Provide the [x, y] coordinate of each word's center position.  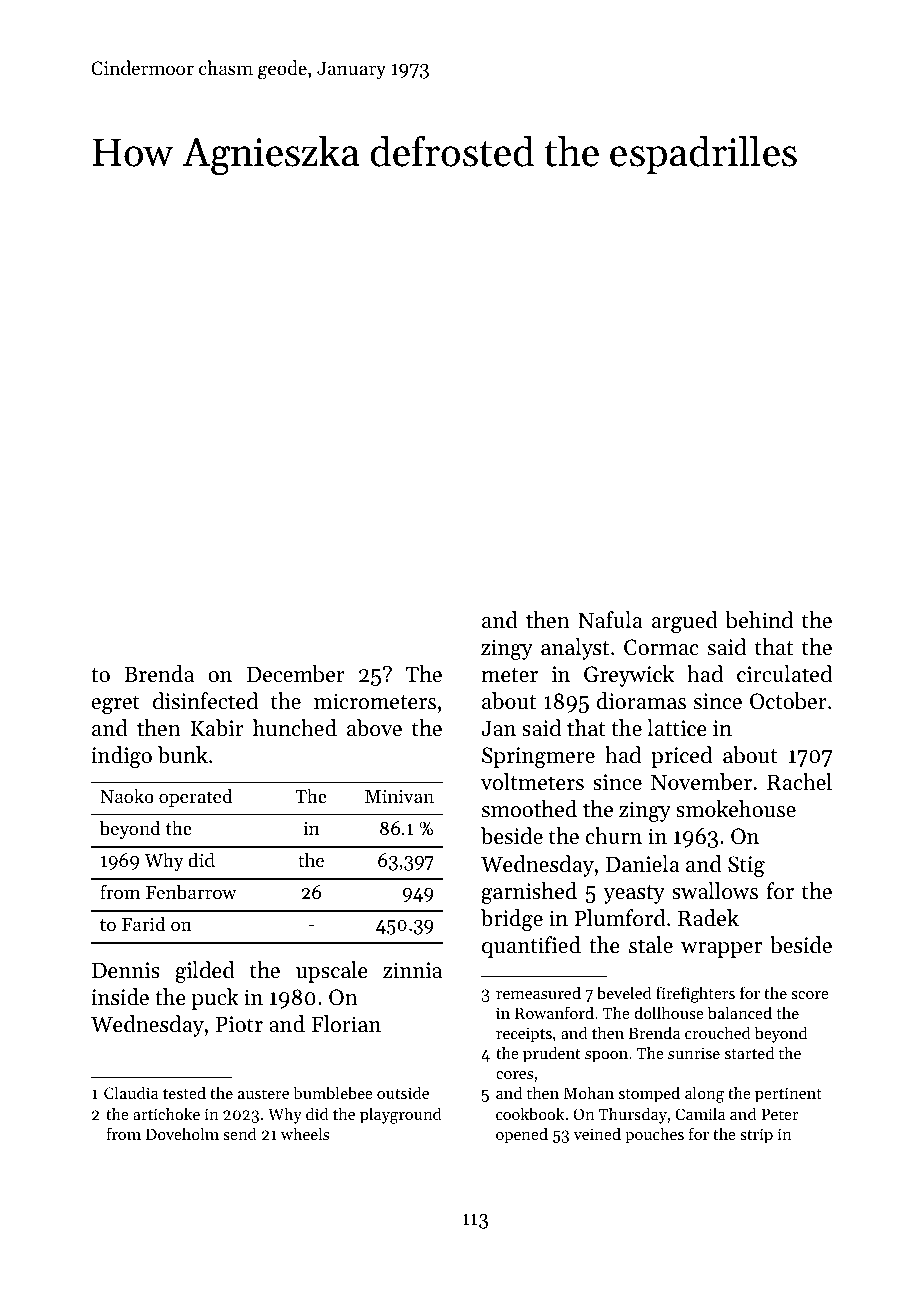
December [296, 674]
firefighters [695, 994]
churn [614, 836]
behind [759, 620]
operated [196, 797]
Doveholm [182, 1133]
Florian [346, 1024]
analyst [575, 649]
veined [597, 1133]
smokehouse [736, 809]
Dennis [126, 970]
